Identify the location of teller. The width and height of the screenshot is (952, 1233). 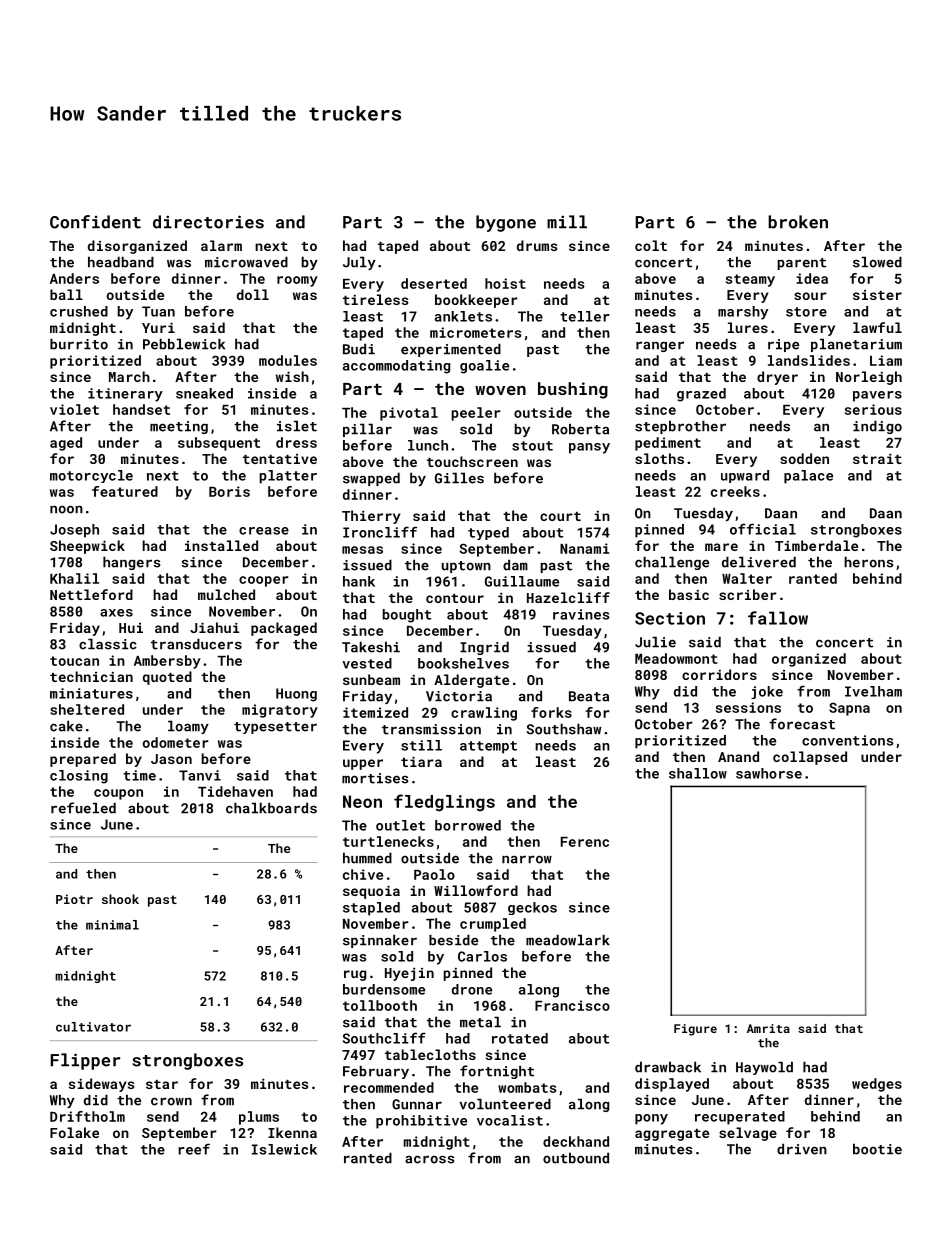
(585, 316).
